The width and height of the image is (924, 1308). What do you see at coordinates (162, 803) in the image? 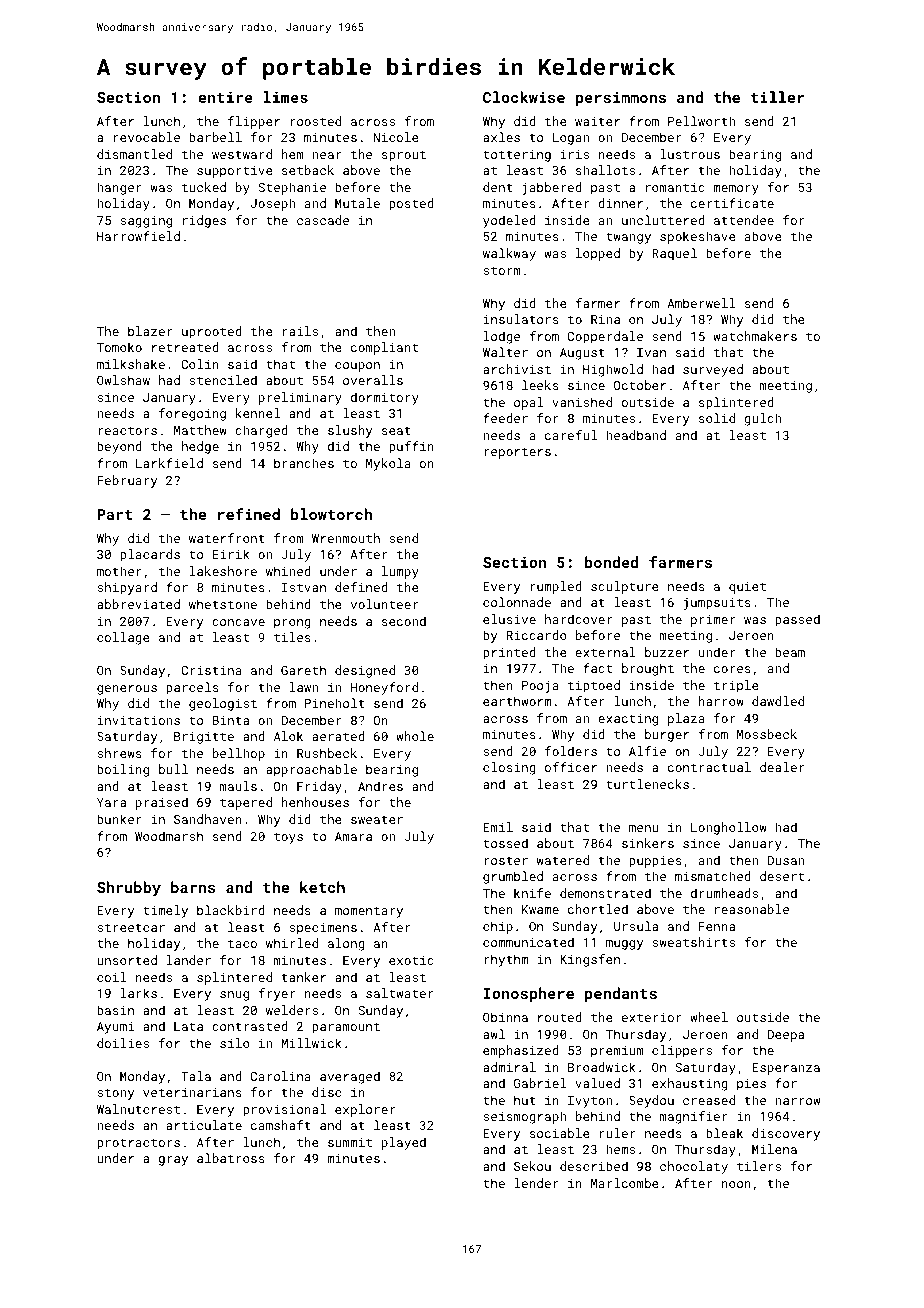
I see `praised` at bounding box center [162, 803].
